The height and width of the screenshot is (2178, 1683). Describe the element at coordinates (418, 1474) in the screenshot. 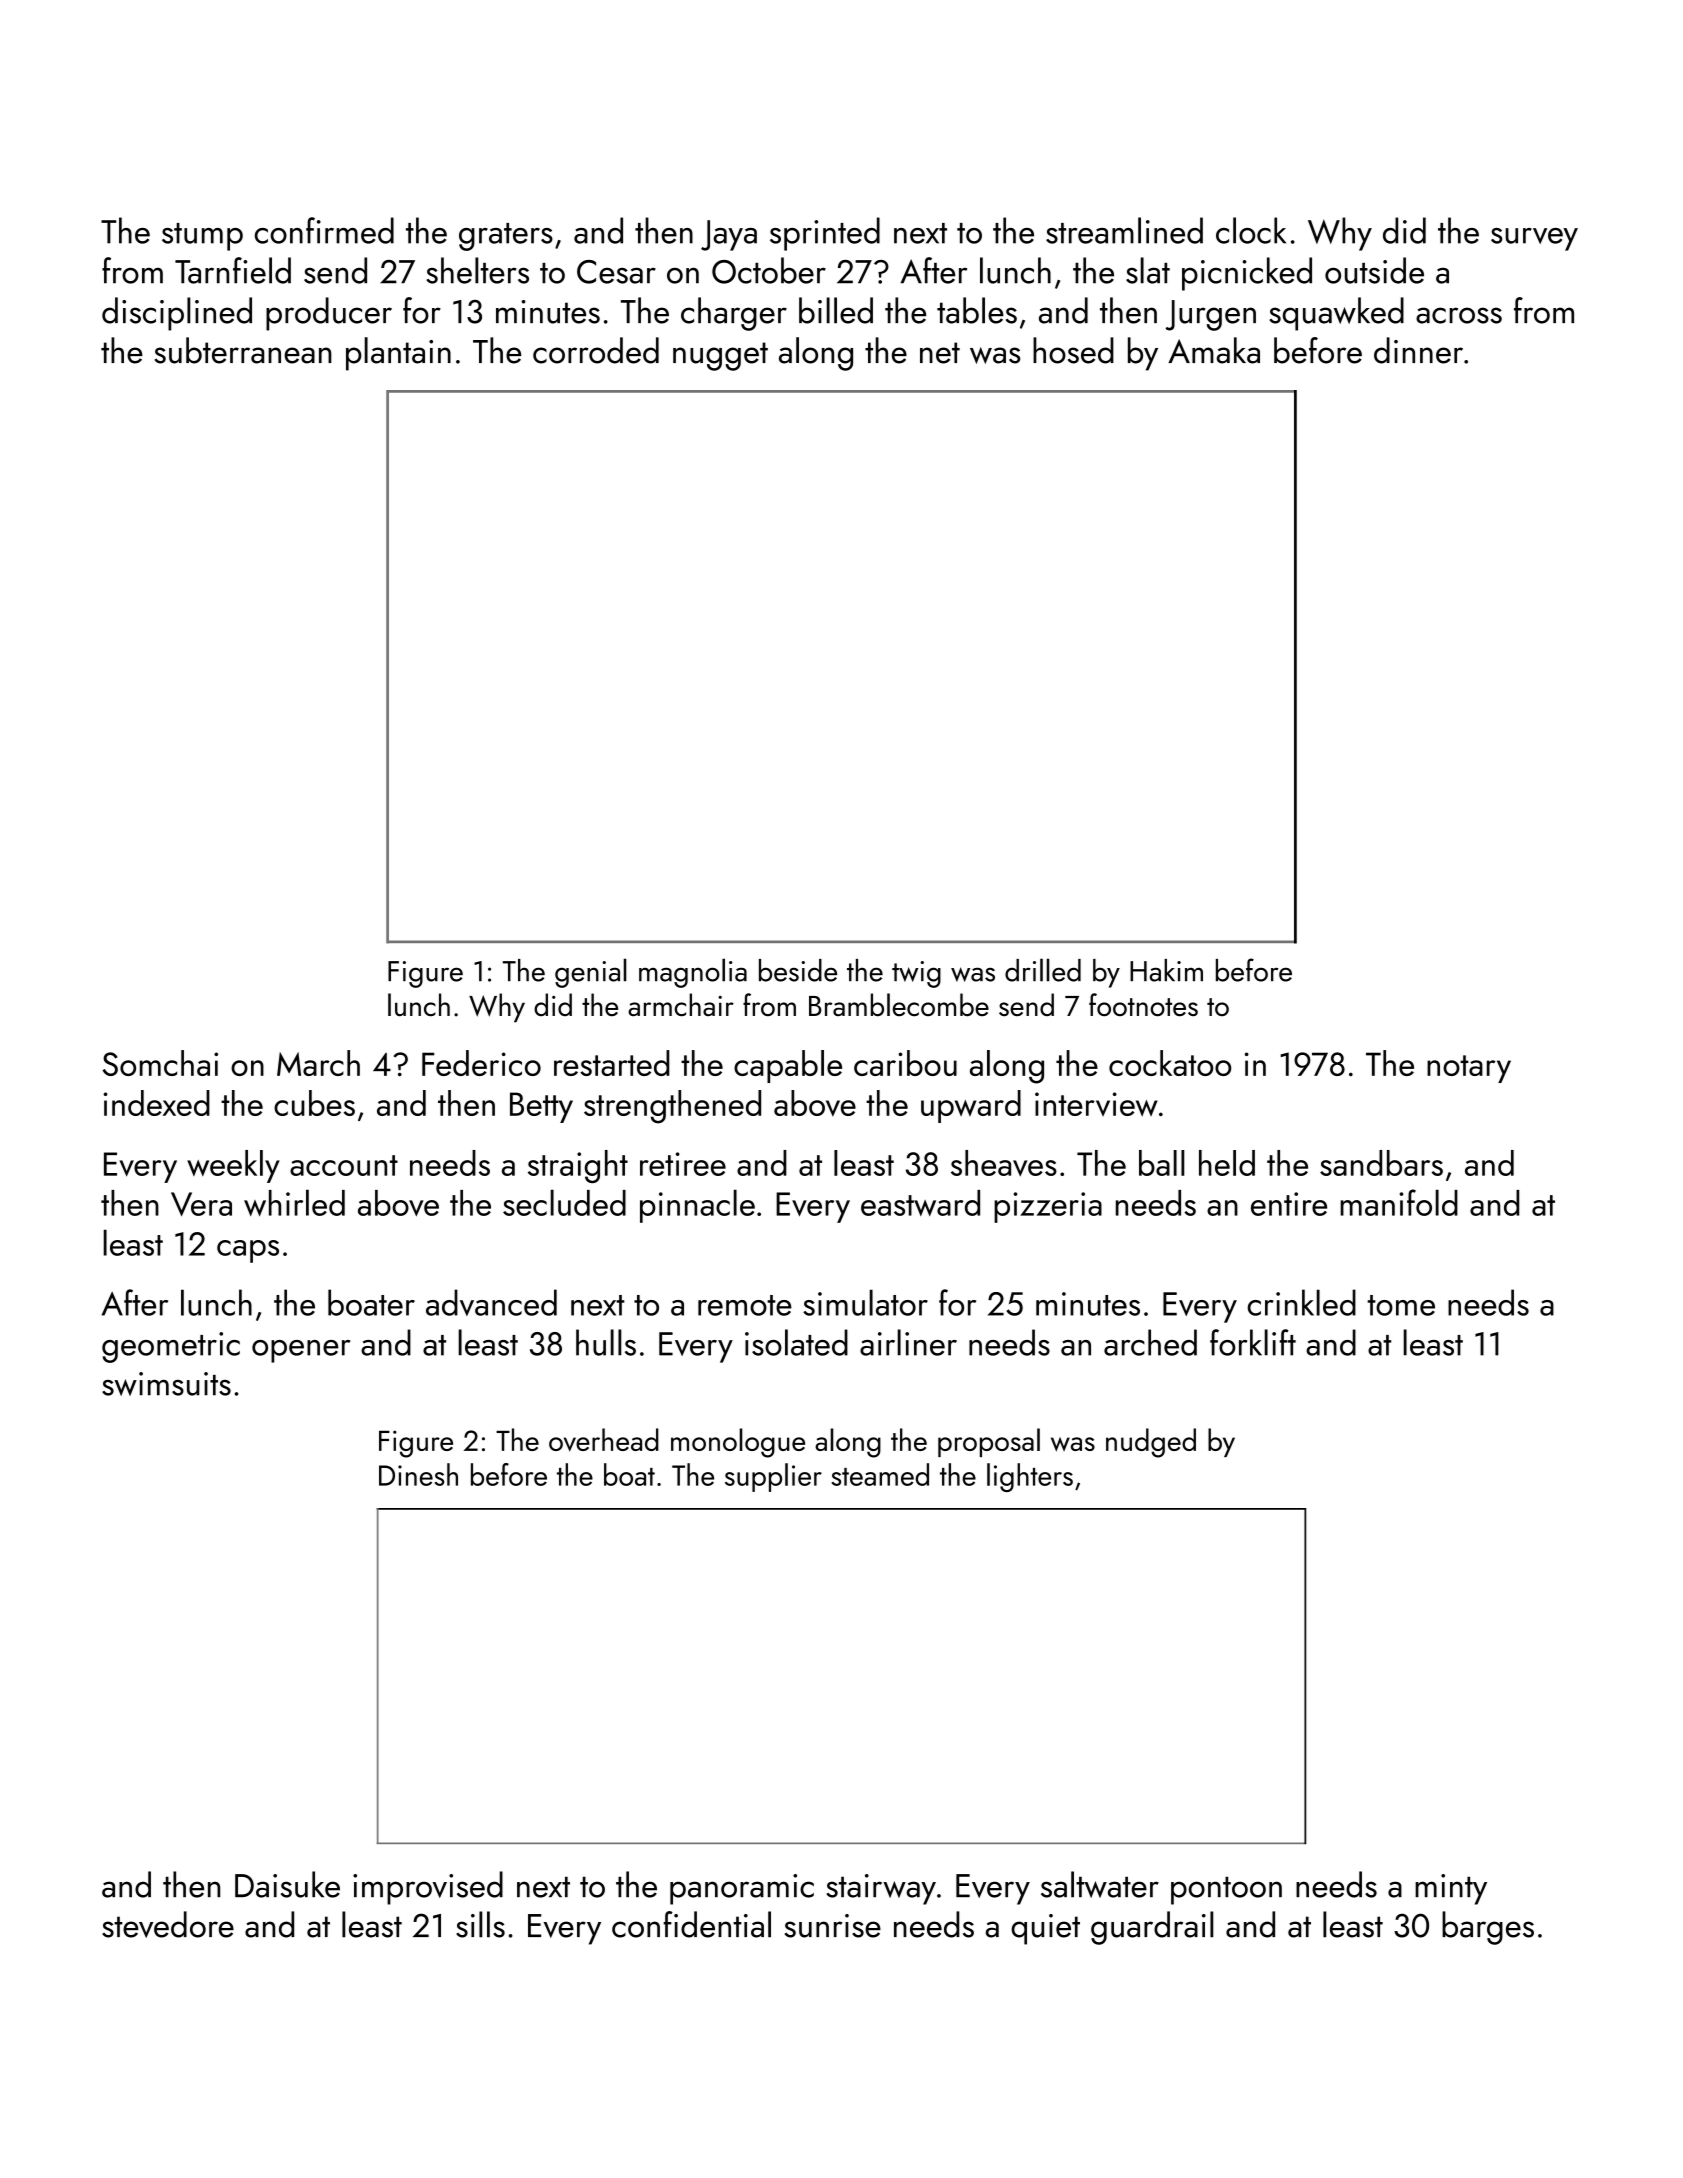

I see `Dinesh` at that location.
